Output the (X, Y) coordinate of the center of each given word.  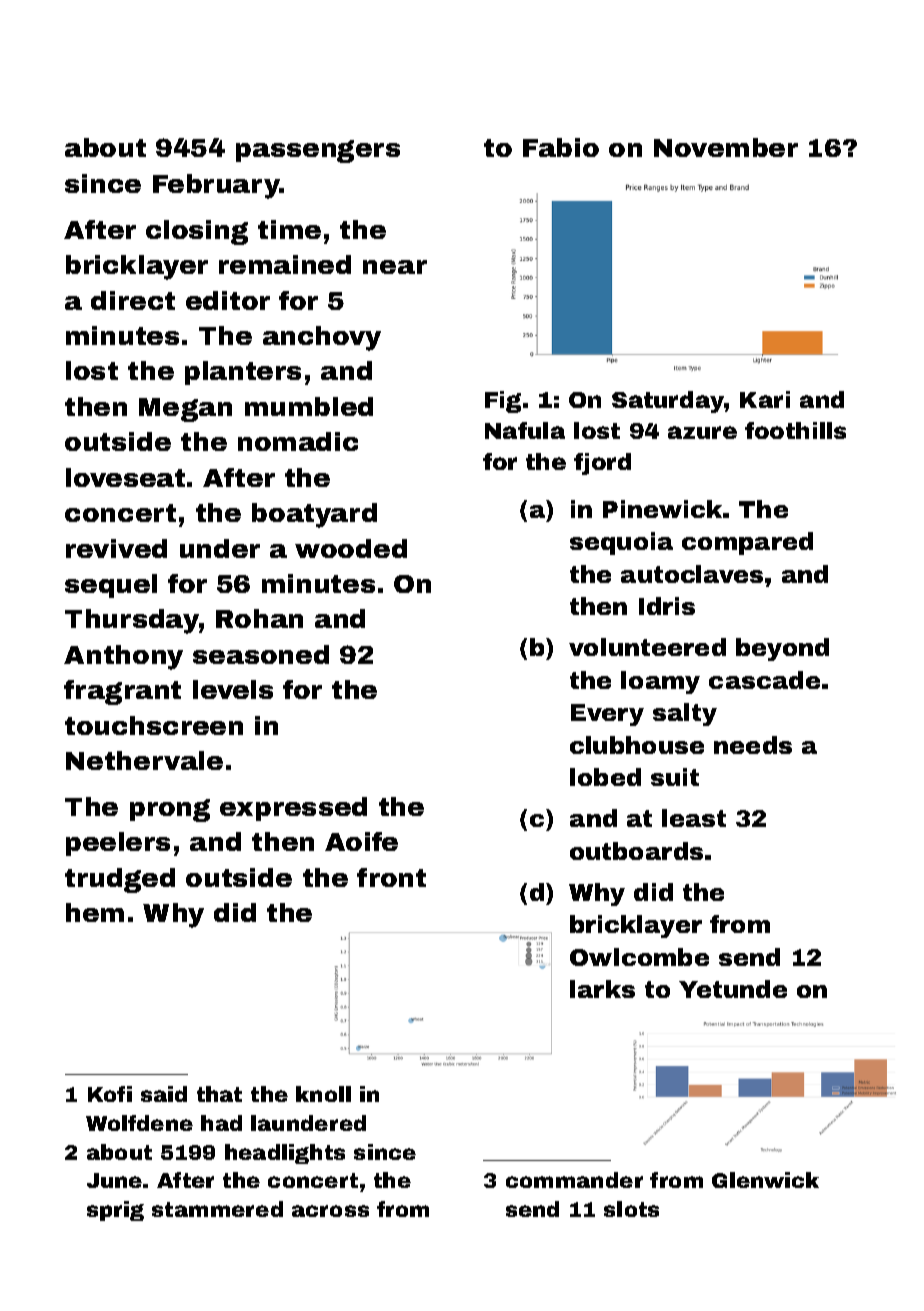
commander (574, 1180)
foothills (795, 430)
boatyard (314, 515)
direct (133, 300)
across (330, 1211)
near (395, 267)
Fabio (561, 147)
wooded (351, 548)
